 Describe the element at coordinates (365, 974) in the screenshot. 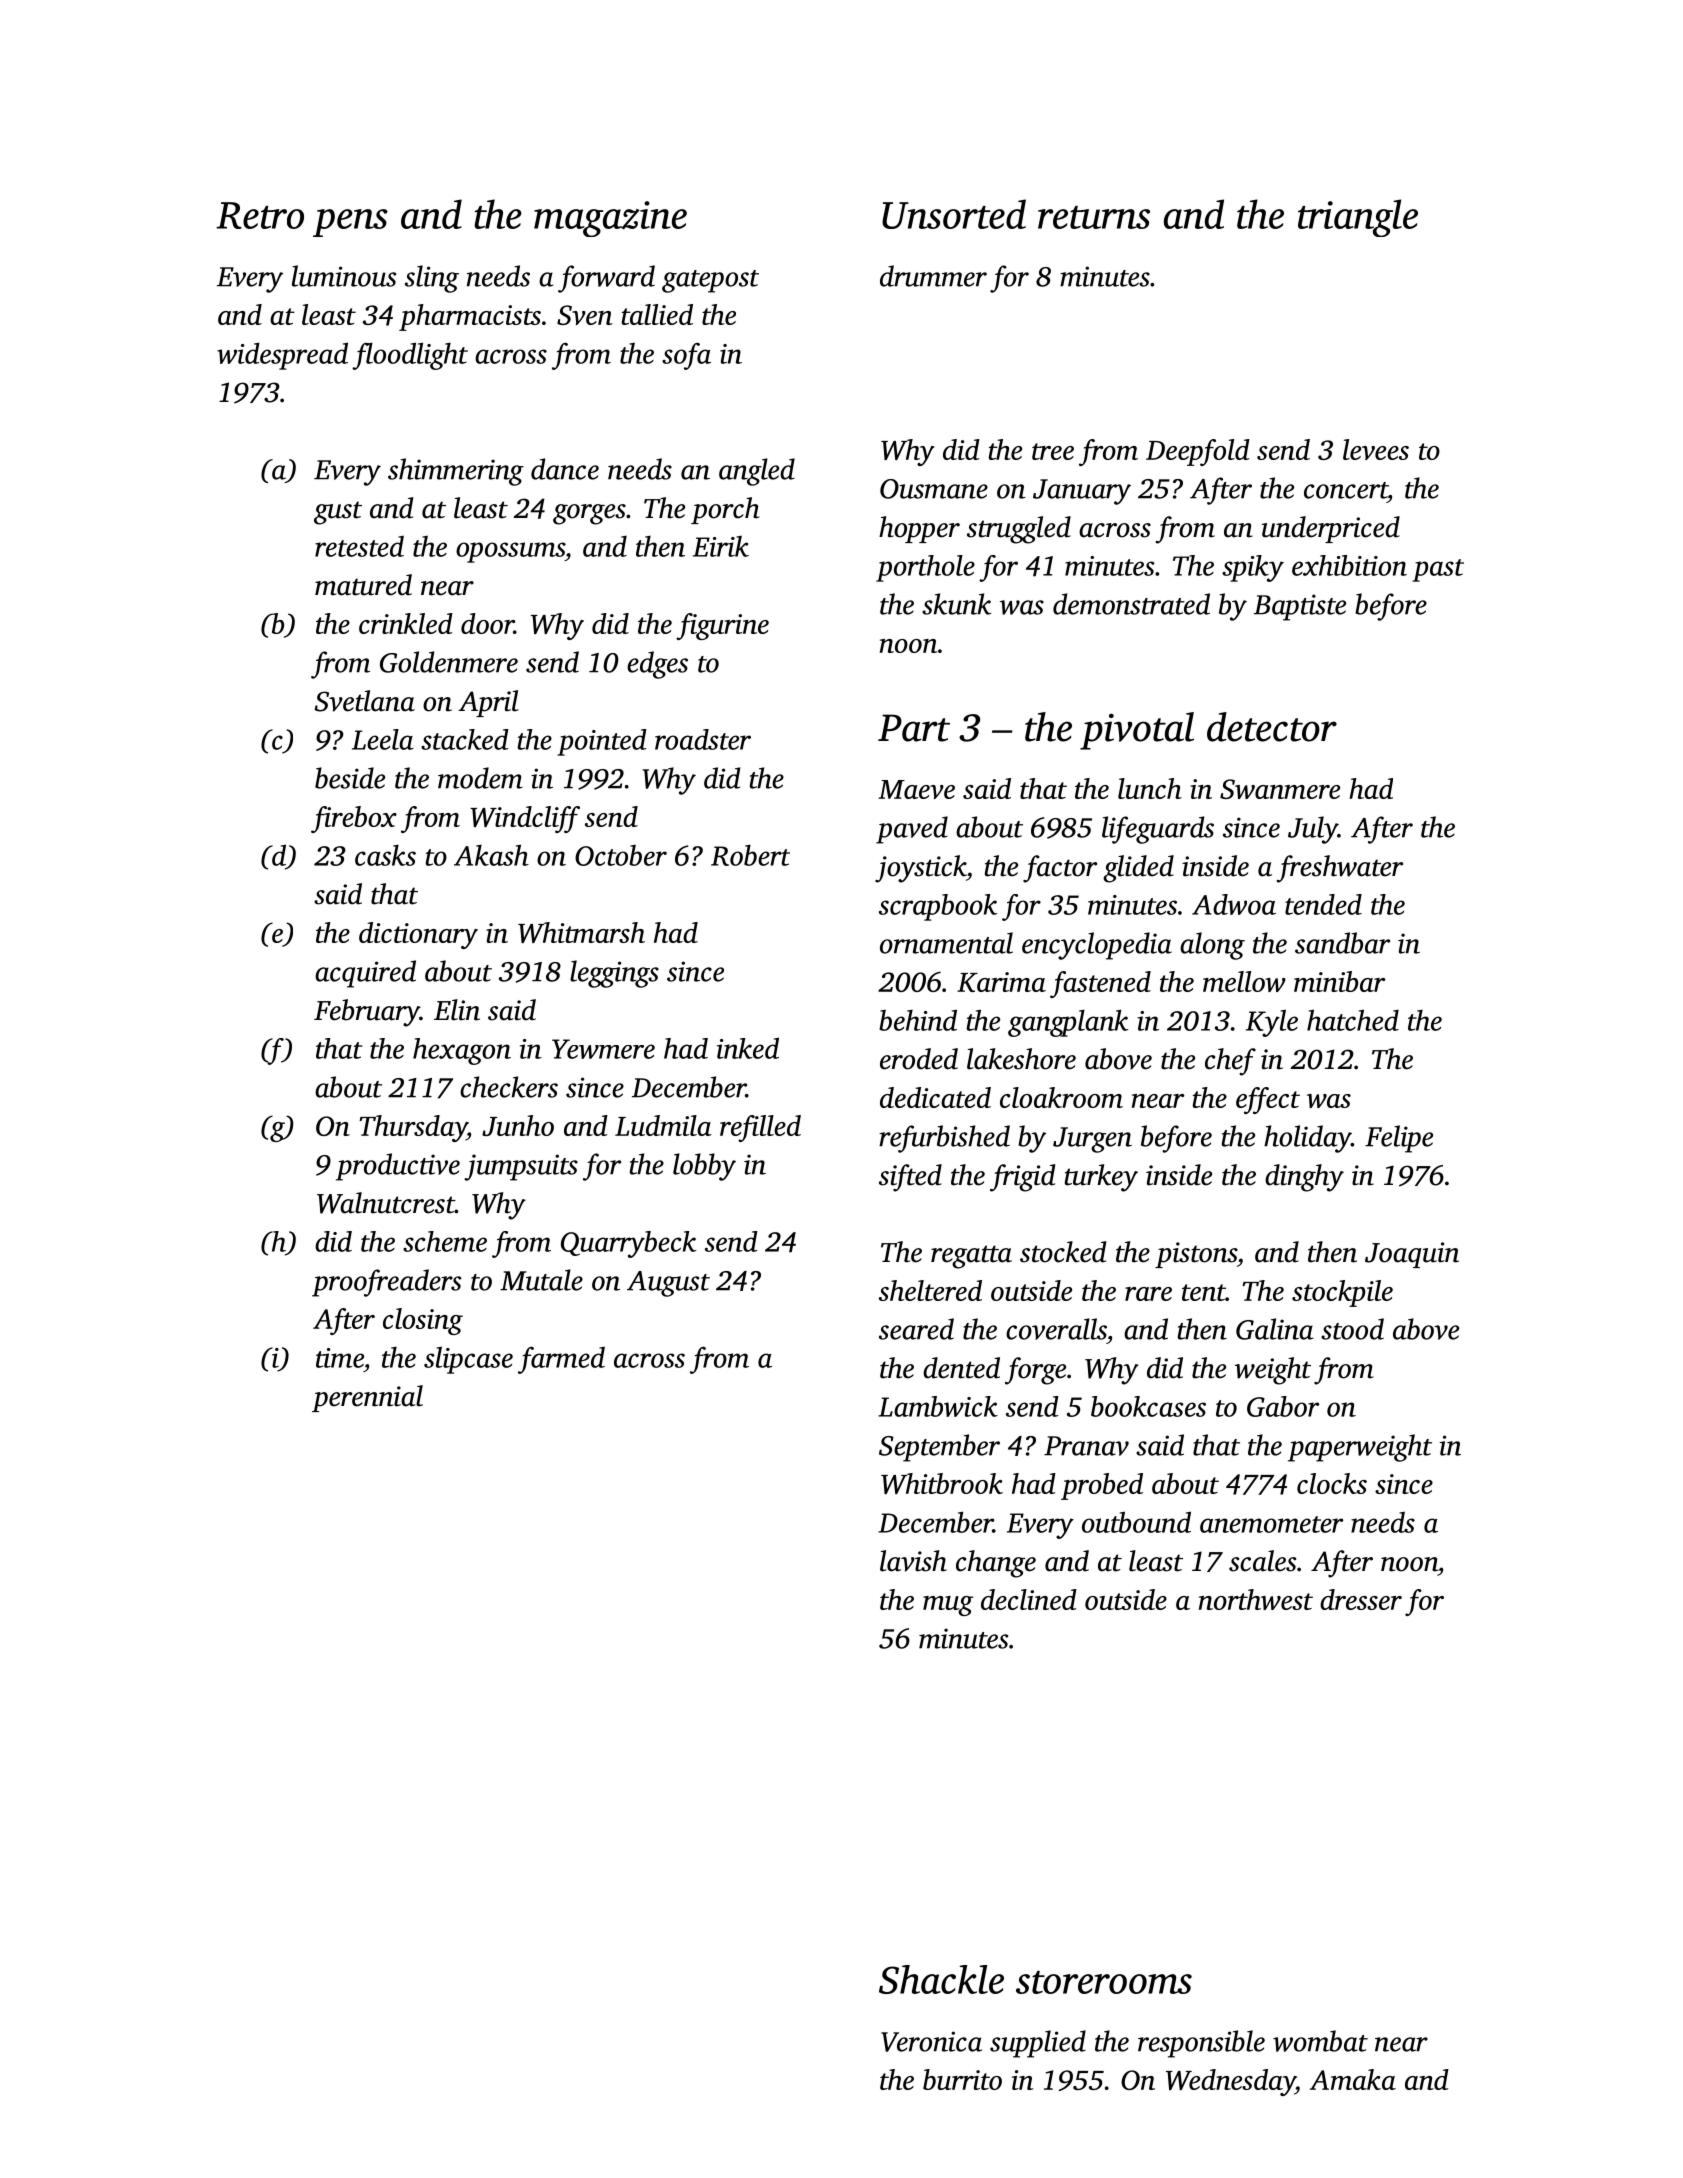

I see `acquired` at that location.
